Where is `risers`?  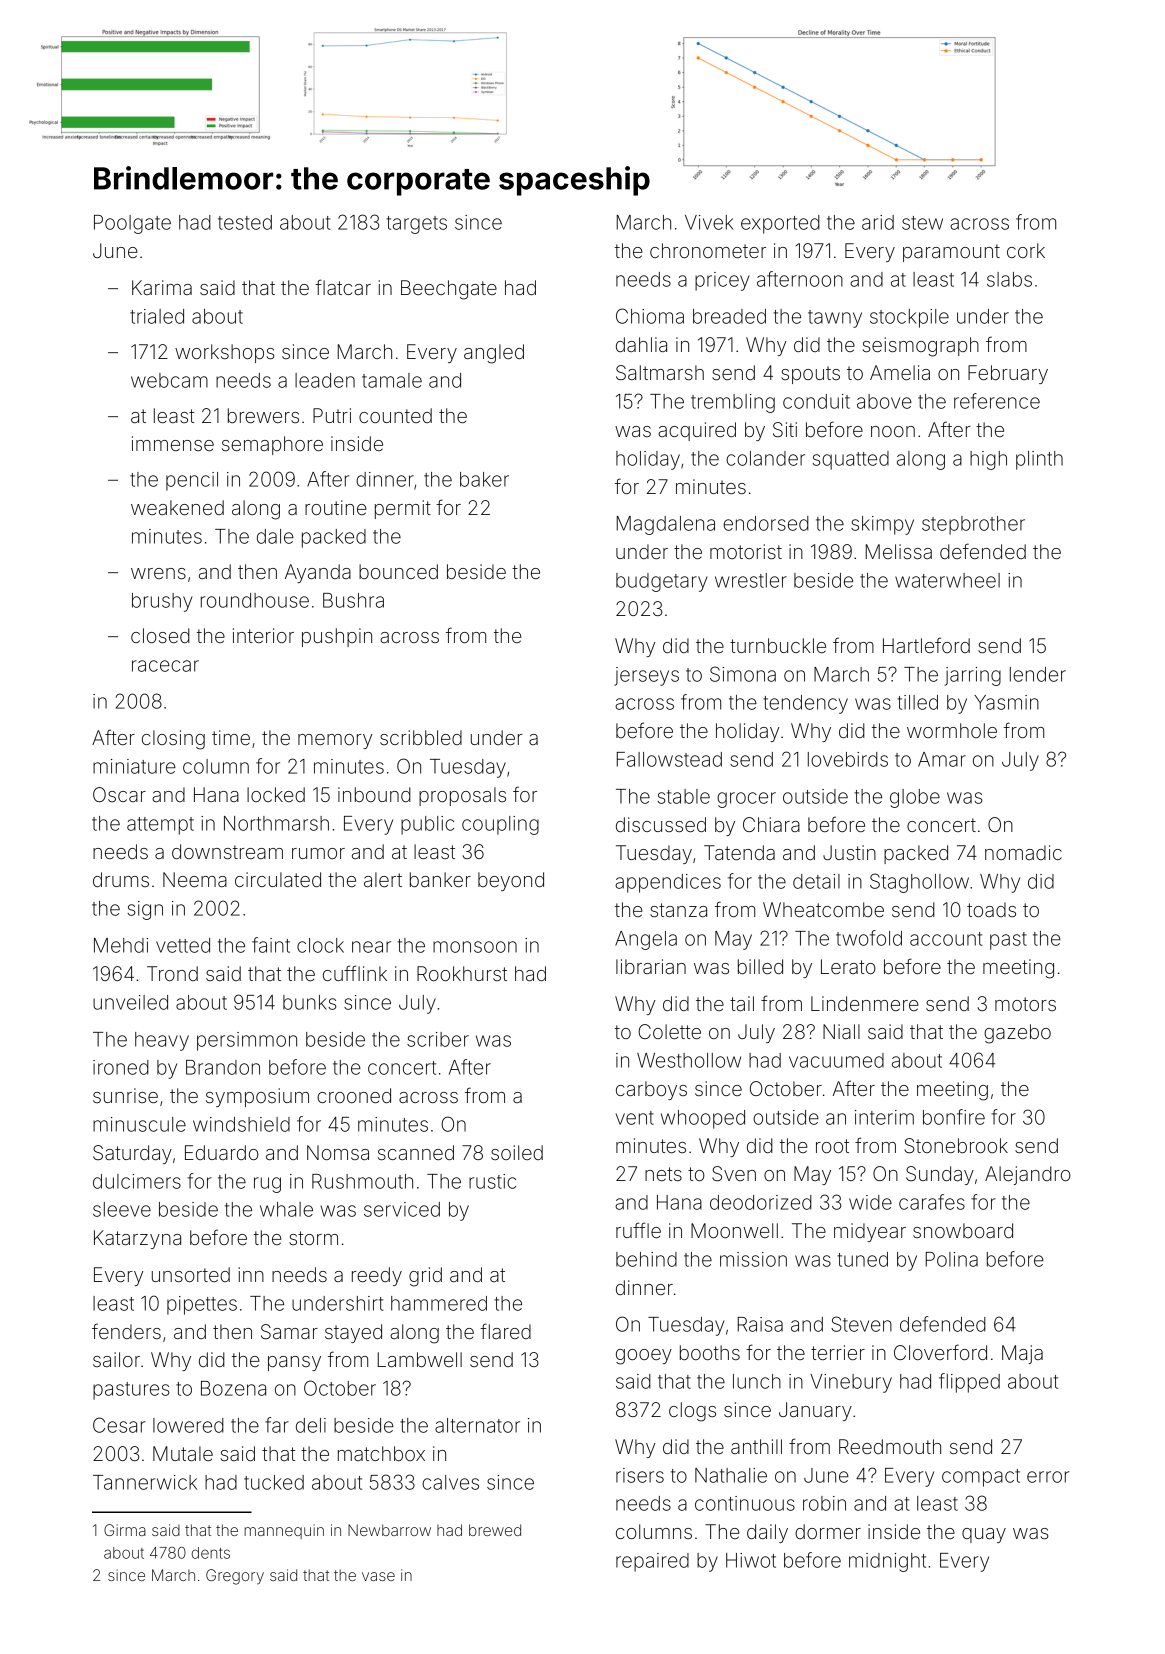
risers is located at coordinates (640, 1475).
